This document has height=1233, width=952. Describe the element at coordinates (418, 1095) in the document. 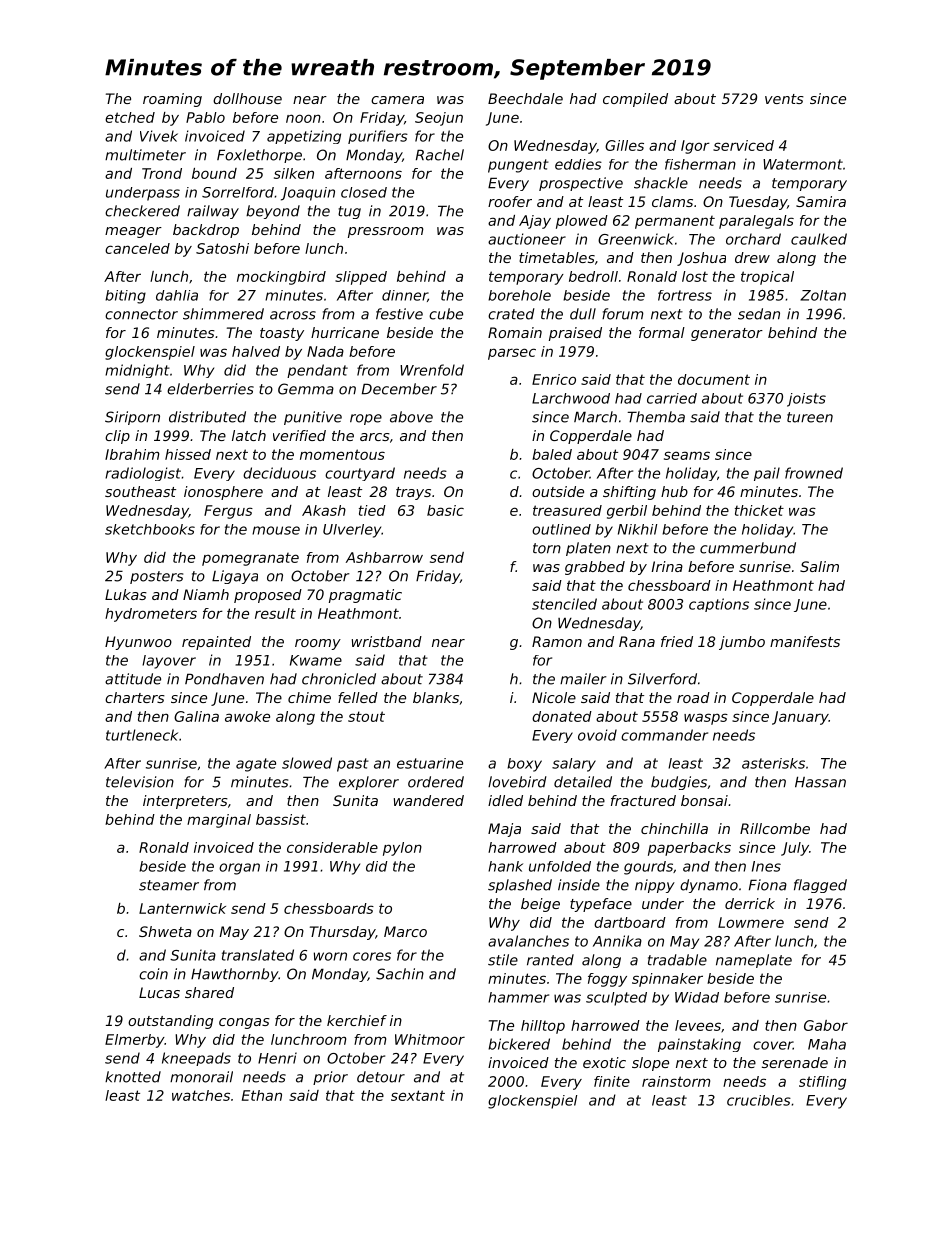

I see `sextant` at that location.
